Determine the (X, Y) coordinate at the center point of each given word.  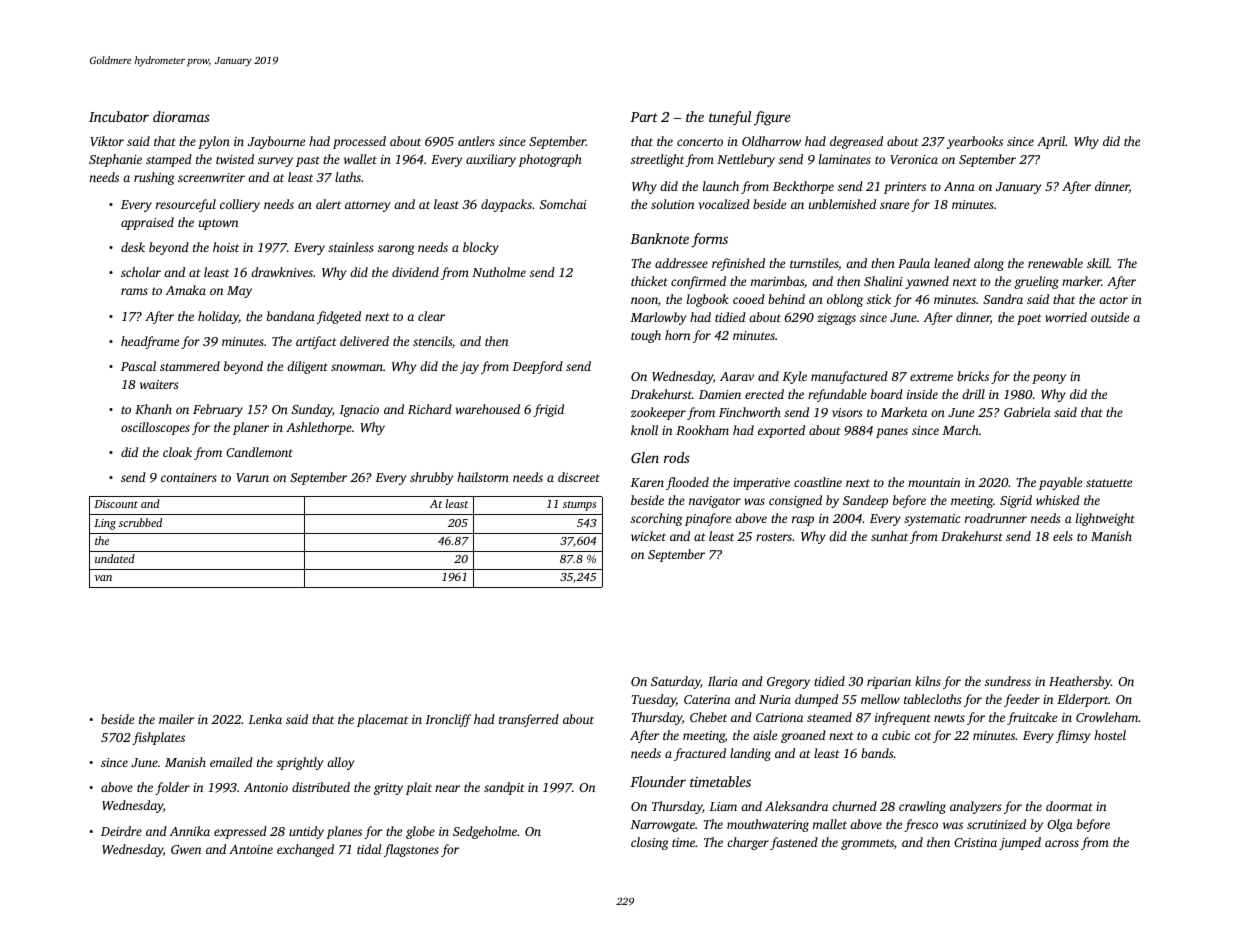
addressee (681, 263)
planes (344, 832)
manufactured (849, 377)
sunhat (889, 536)
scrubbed (140, 522)
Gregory (788, 683)
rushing (154, 178)
